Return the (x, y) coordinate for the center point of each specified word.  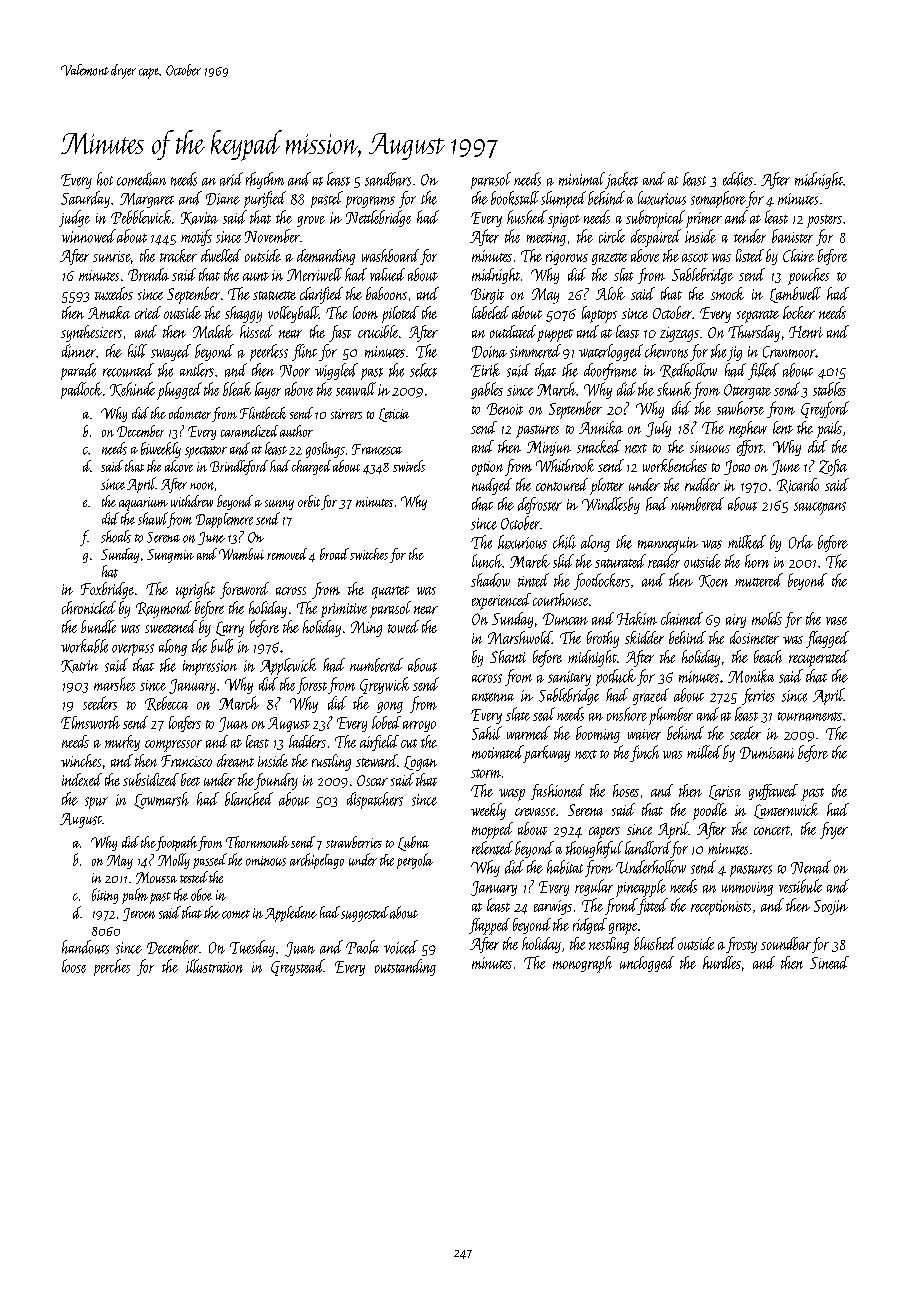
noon (202, 486)
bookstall (515, 198)
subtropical (655, 219)
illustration (214, 966)
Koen (713, 581)
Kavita (199, 218)
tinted (533, 580)
